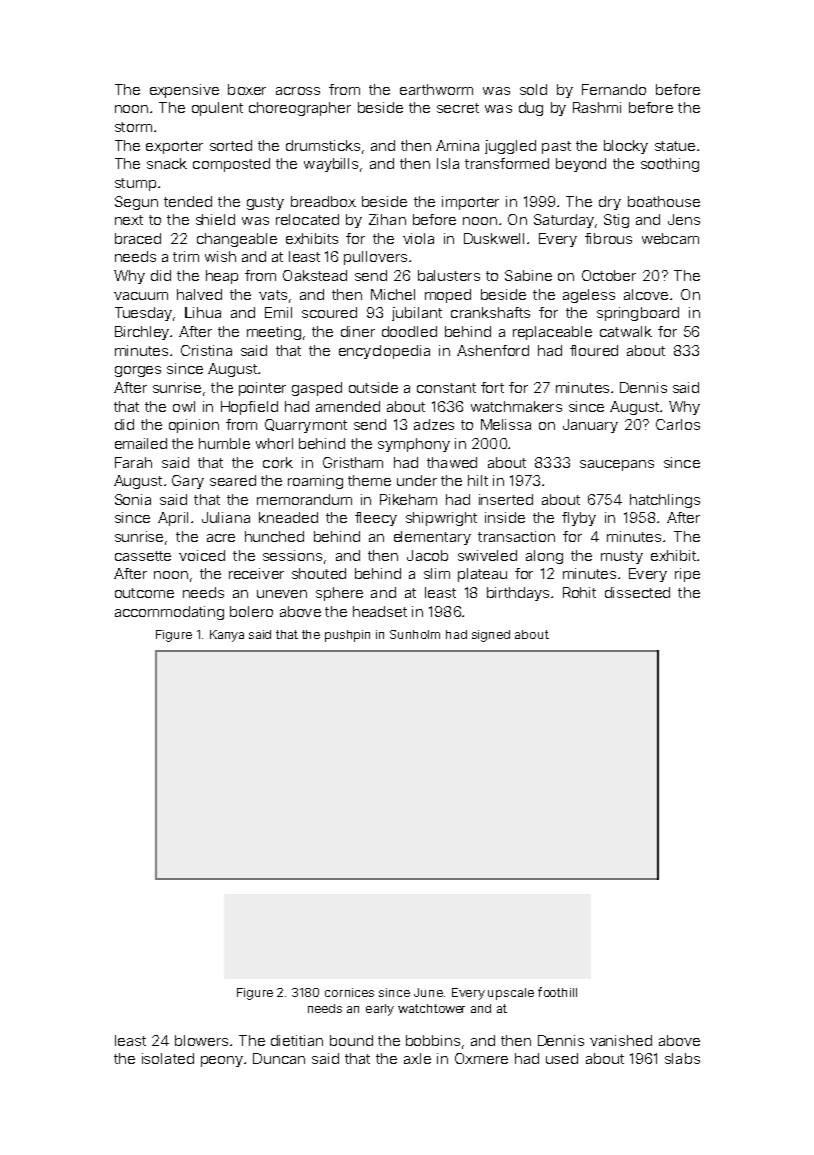 Image resolution: width=814 pixels, height=1155 pixels. Describe the element at coordinates (347, 636) in the document. I see `pushpin` at that location.
